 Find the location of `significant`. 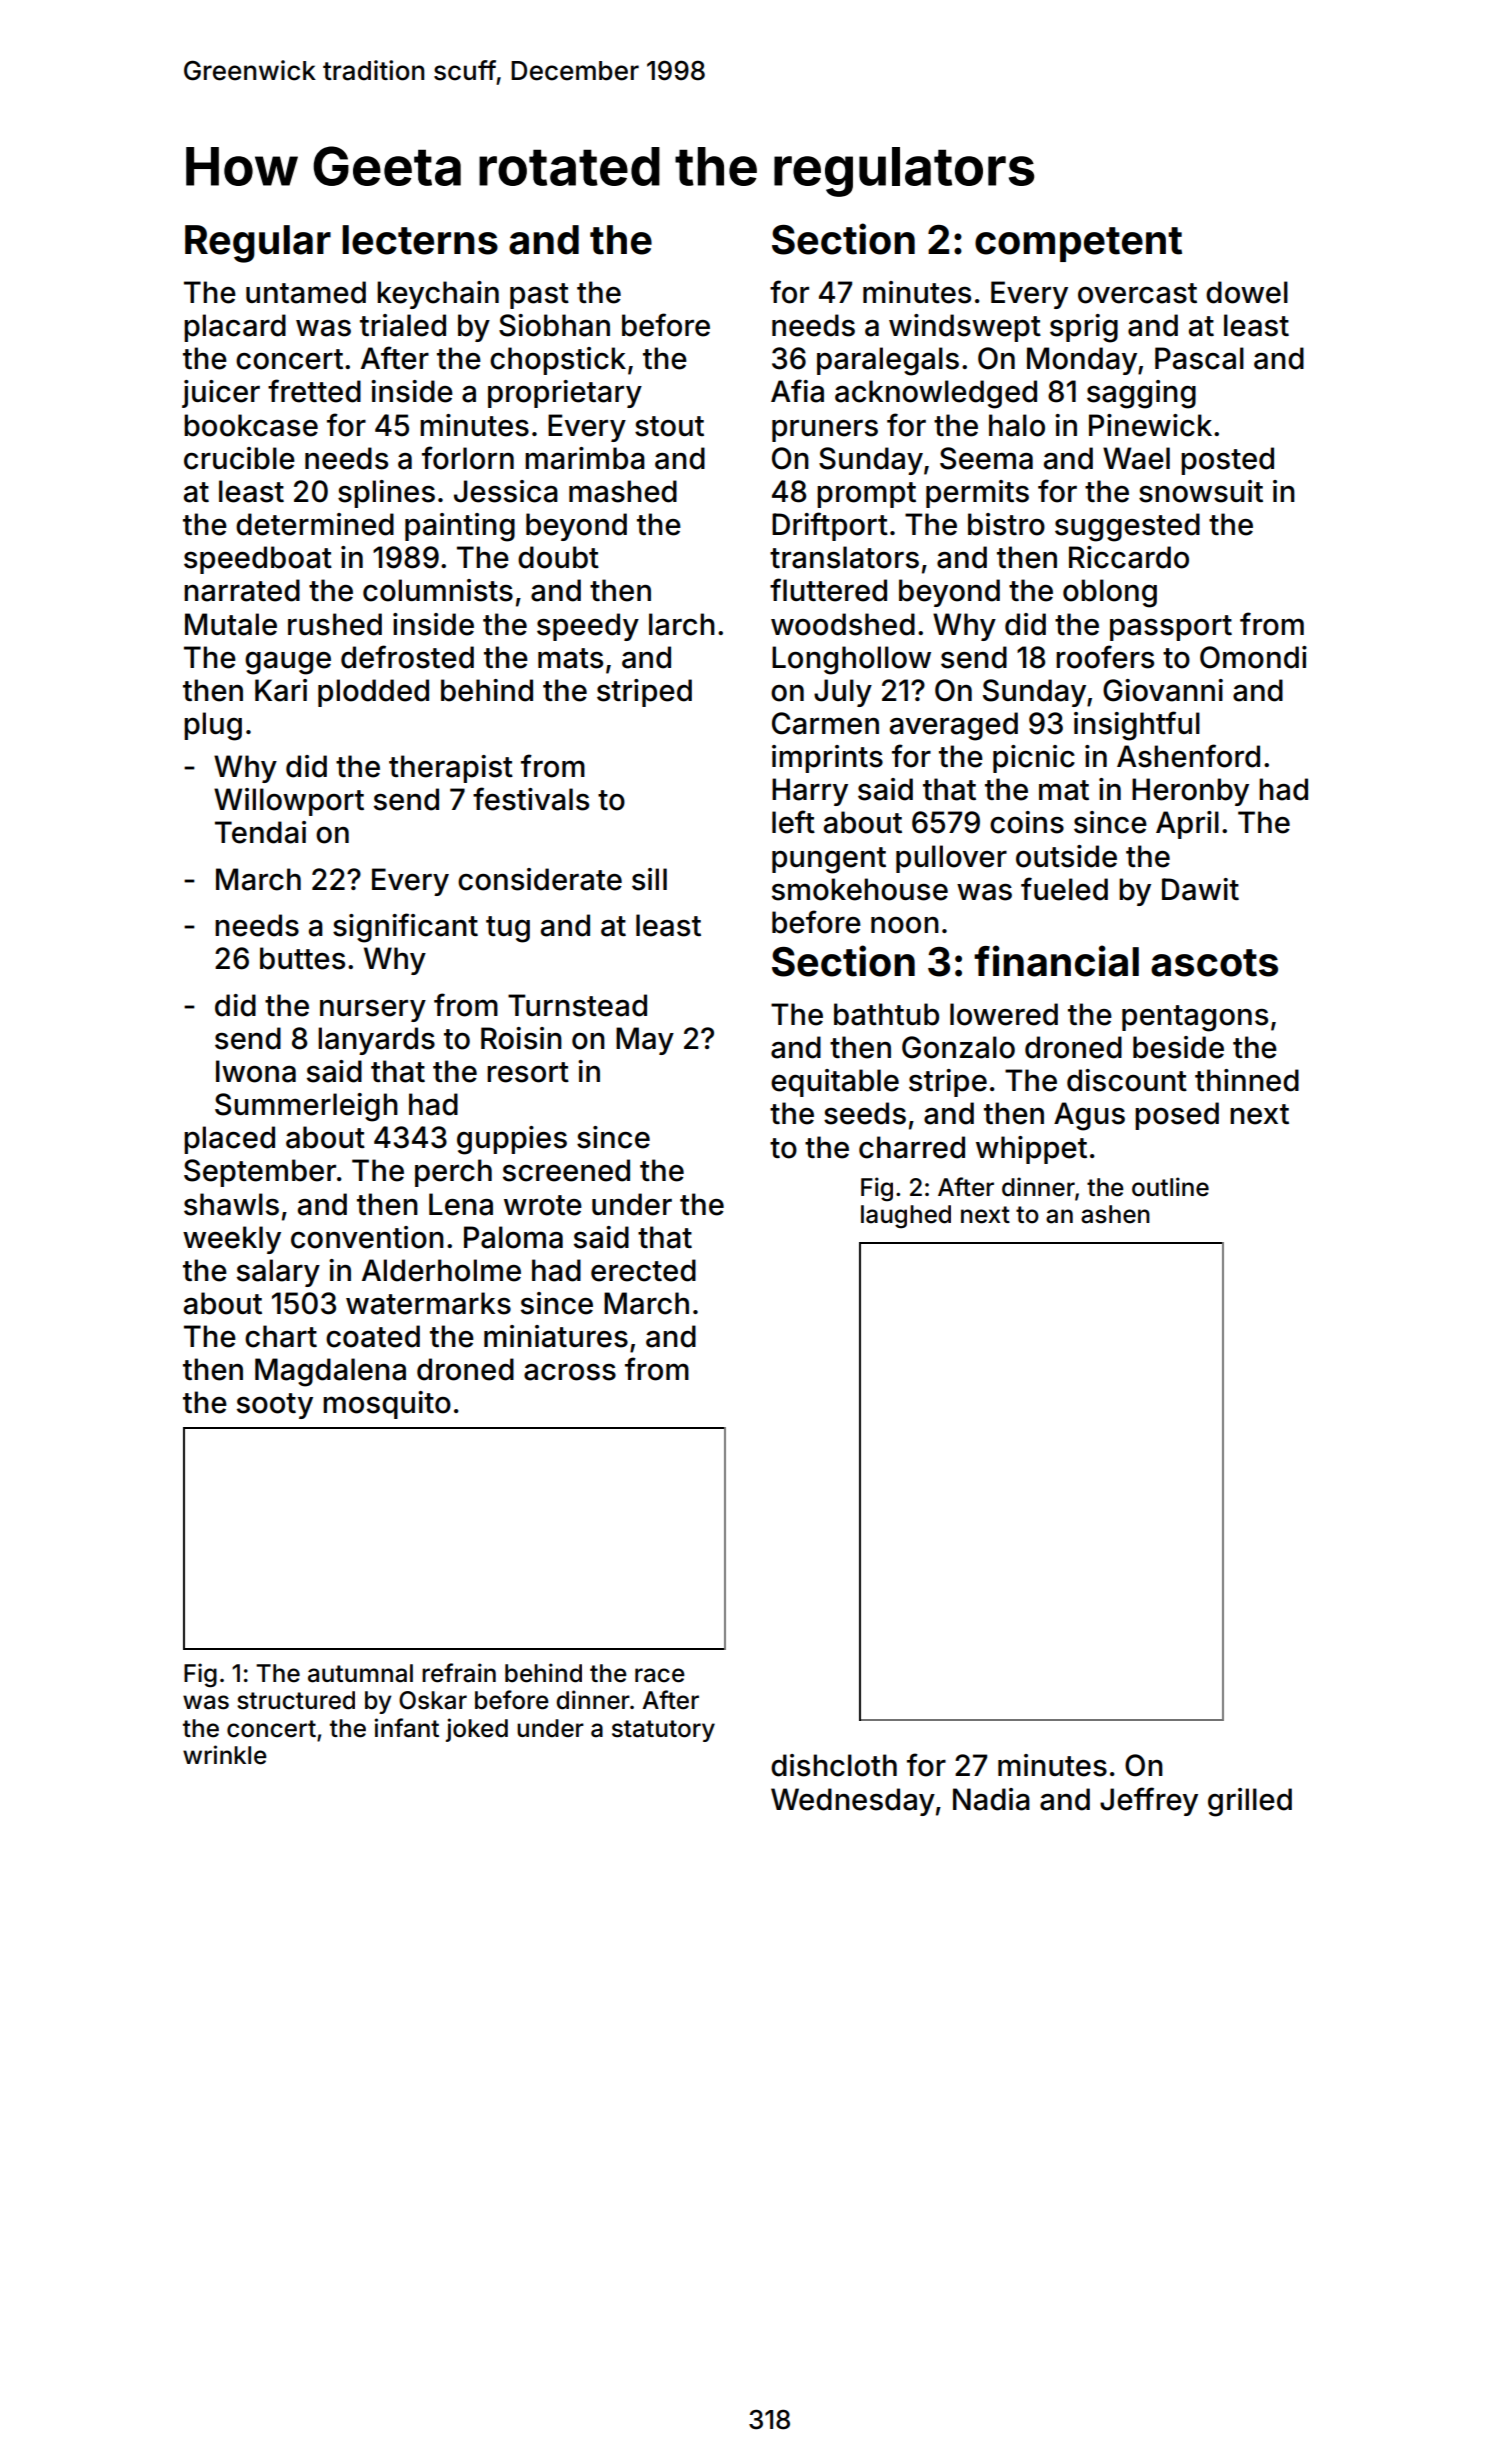

significant is located at coordinates (405, 928).
